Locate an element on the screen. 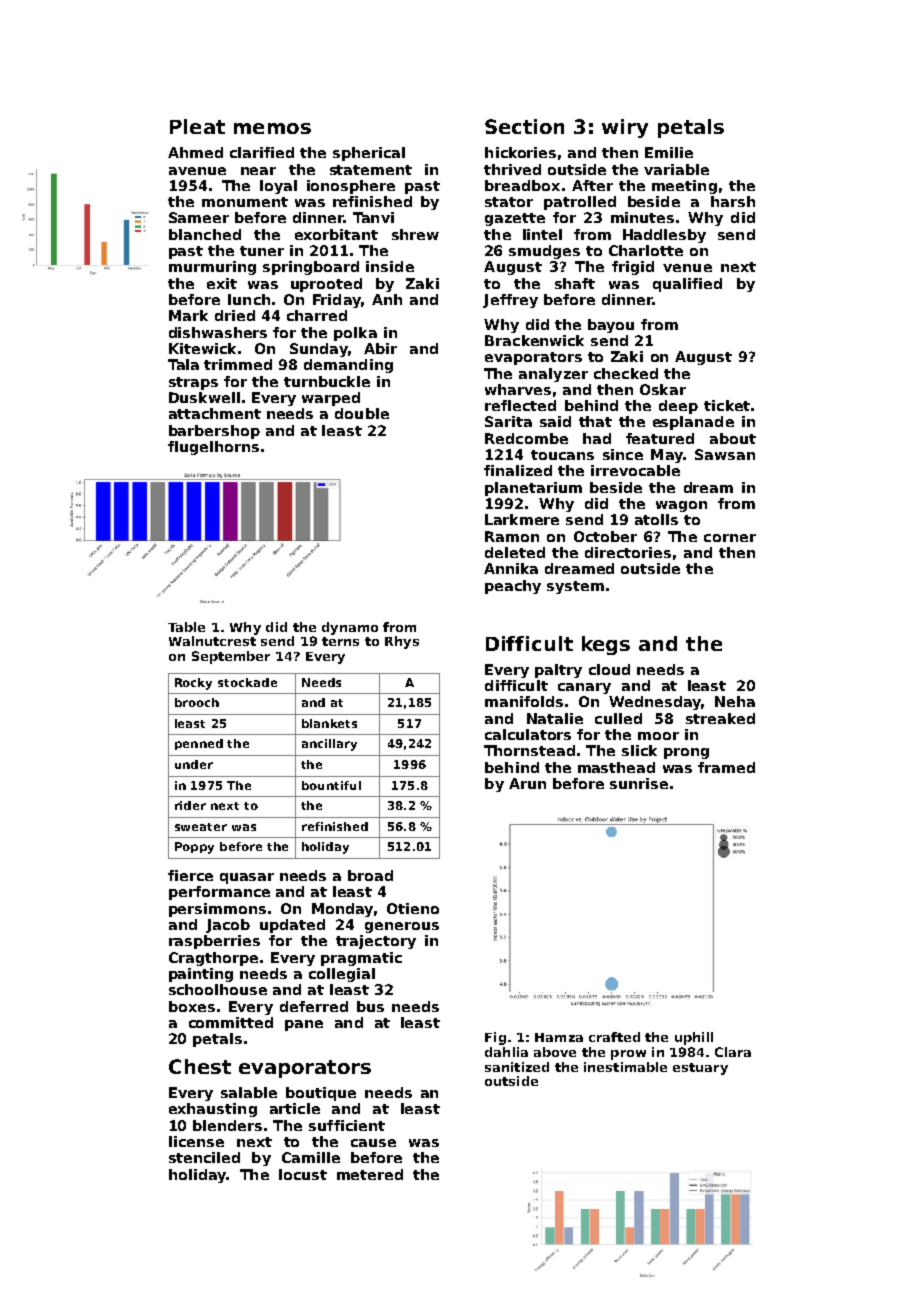 This screenshot has width=924, height=1311. Tanvi is located at coordinates (373, 217).
